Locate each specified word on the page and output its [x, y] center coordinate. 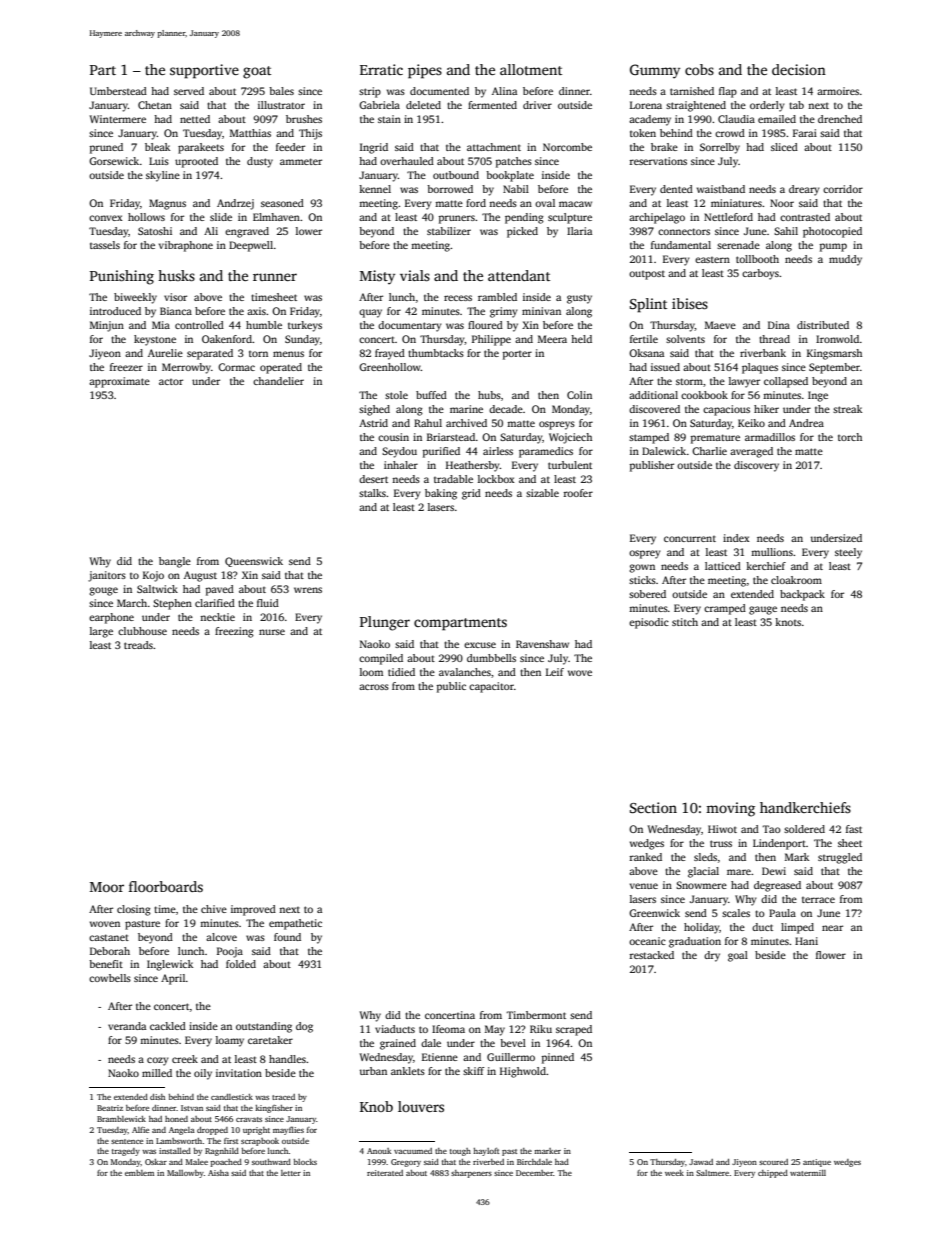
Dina [779, 325]
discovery [756, 466]
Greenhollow [390, 367]
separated [210, 354]
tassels [105, 245]
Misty [377, 277]
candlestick [232, 1097]
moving [730, 809]
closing [134, 910]
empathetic [295, 924]
